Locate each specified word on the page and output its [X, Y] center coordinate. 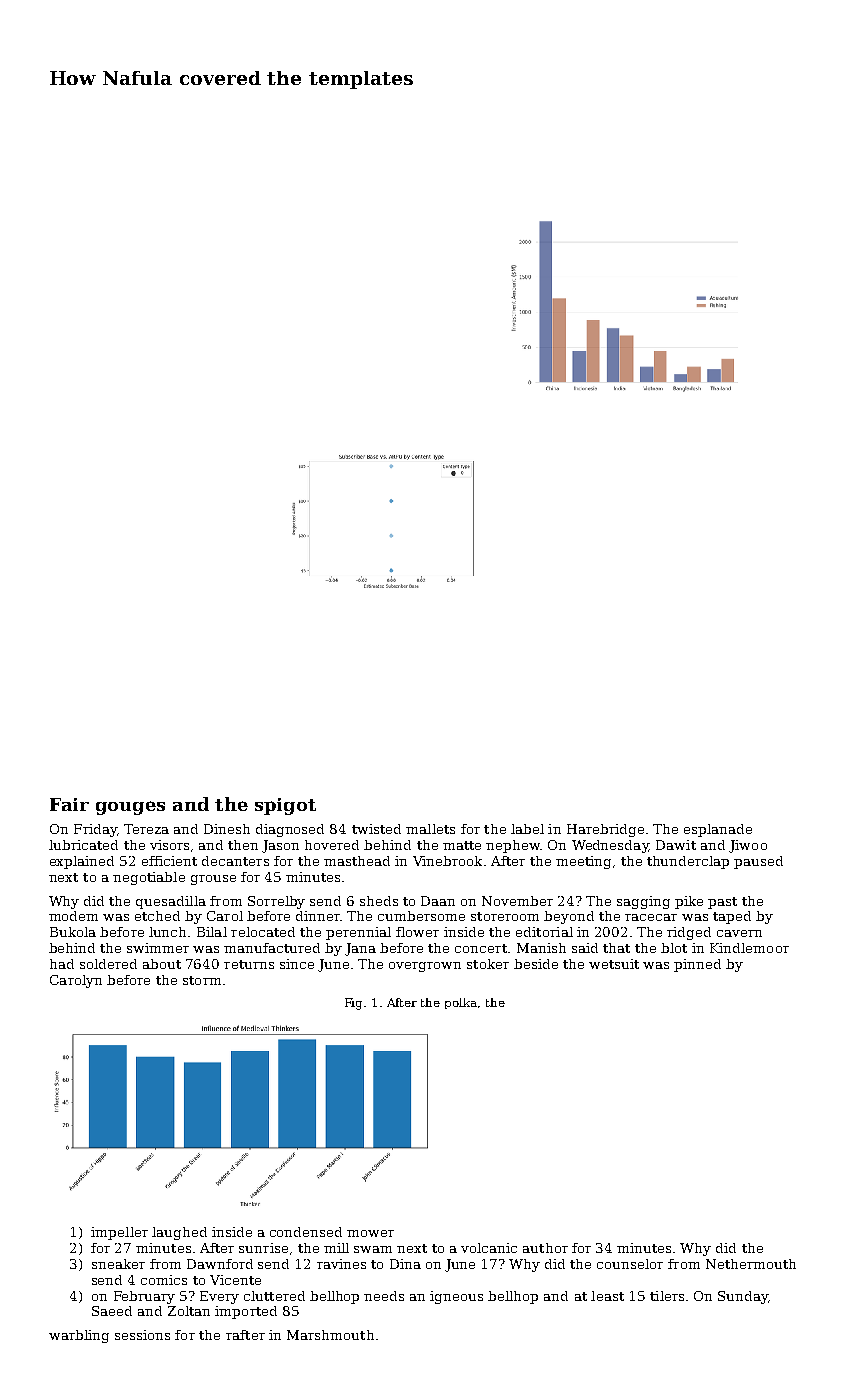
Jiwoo [748, 846]
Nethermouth [751, 1264]
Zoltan [189, 1311]
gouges [130, 808]
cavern [739, 933]
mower [370, 1233]
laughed [179, 1233]
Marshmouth [330, 1335]
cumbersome [421, 916]
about [162, 964]
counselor [630, 1264]
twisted [376, 829]
